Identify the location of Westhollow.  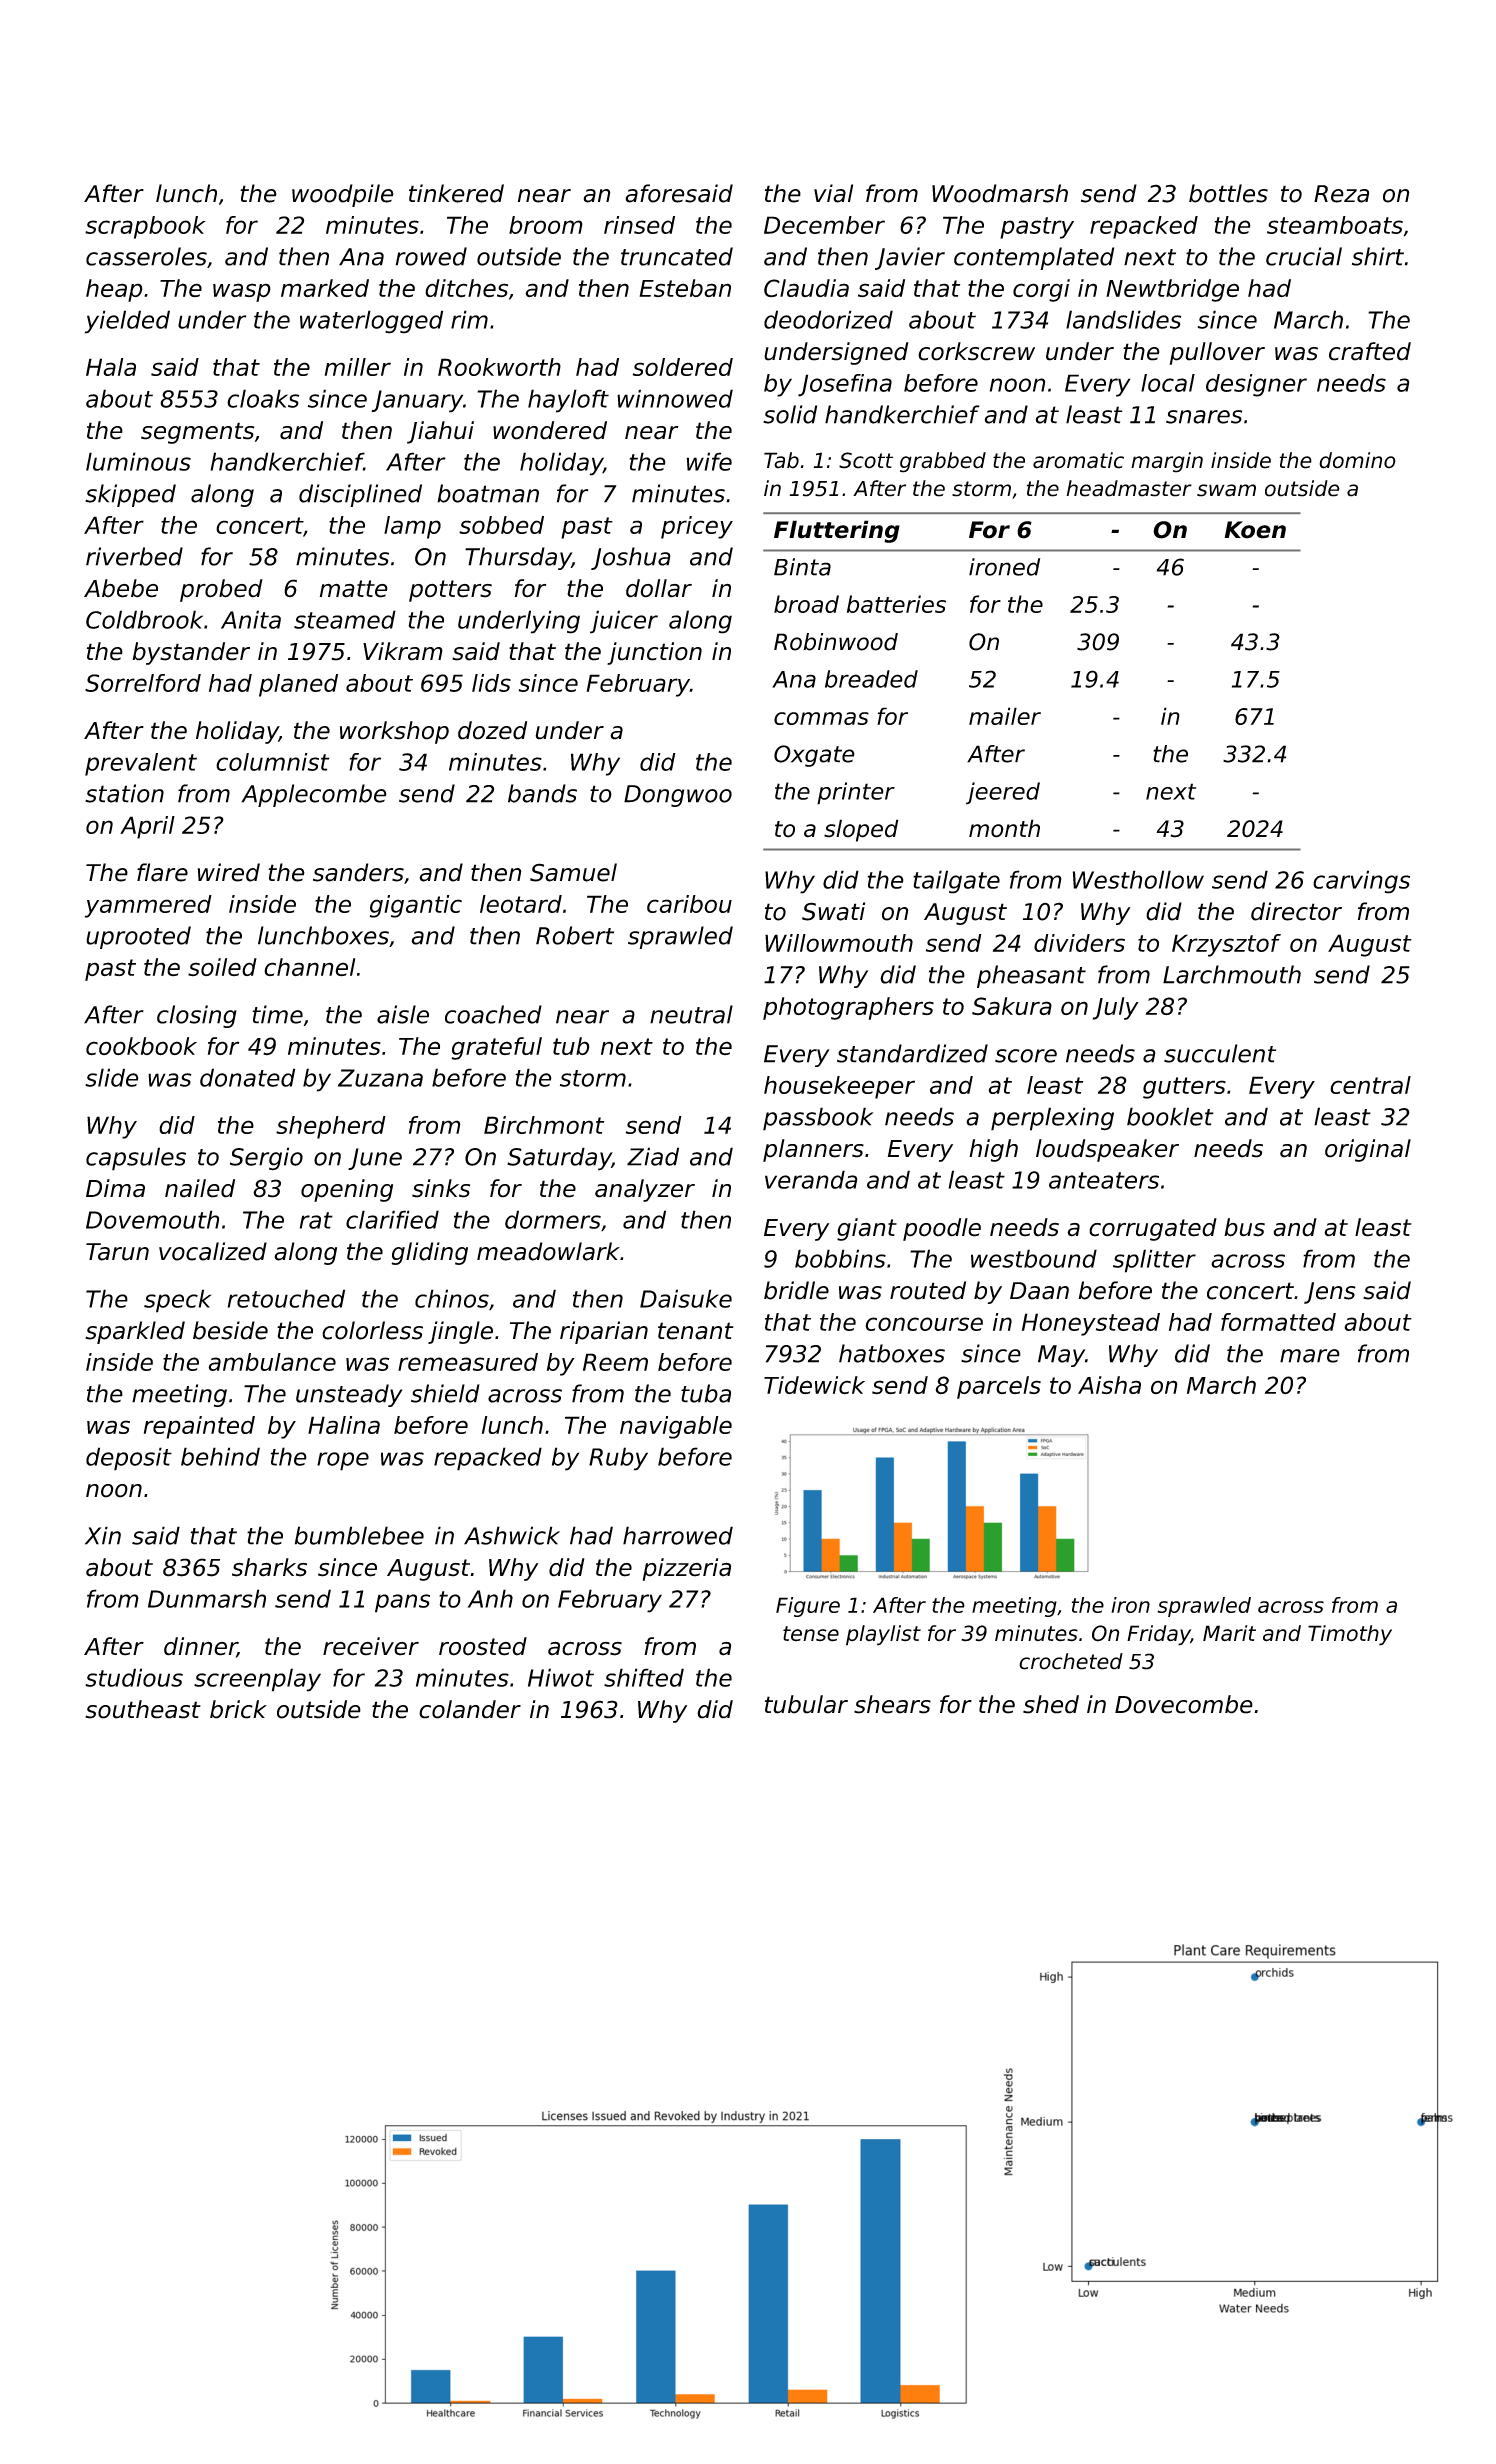
(1138, 879).
